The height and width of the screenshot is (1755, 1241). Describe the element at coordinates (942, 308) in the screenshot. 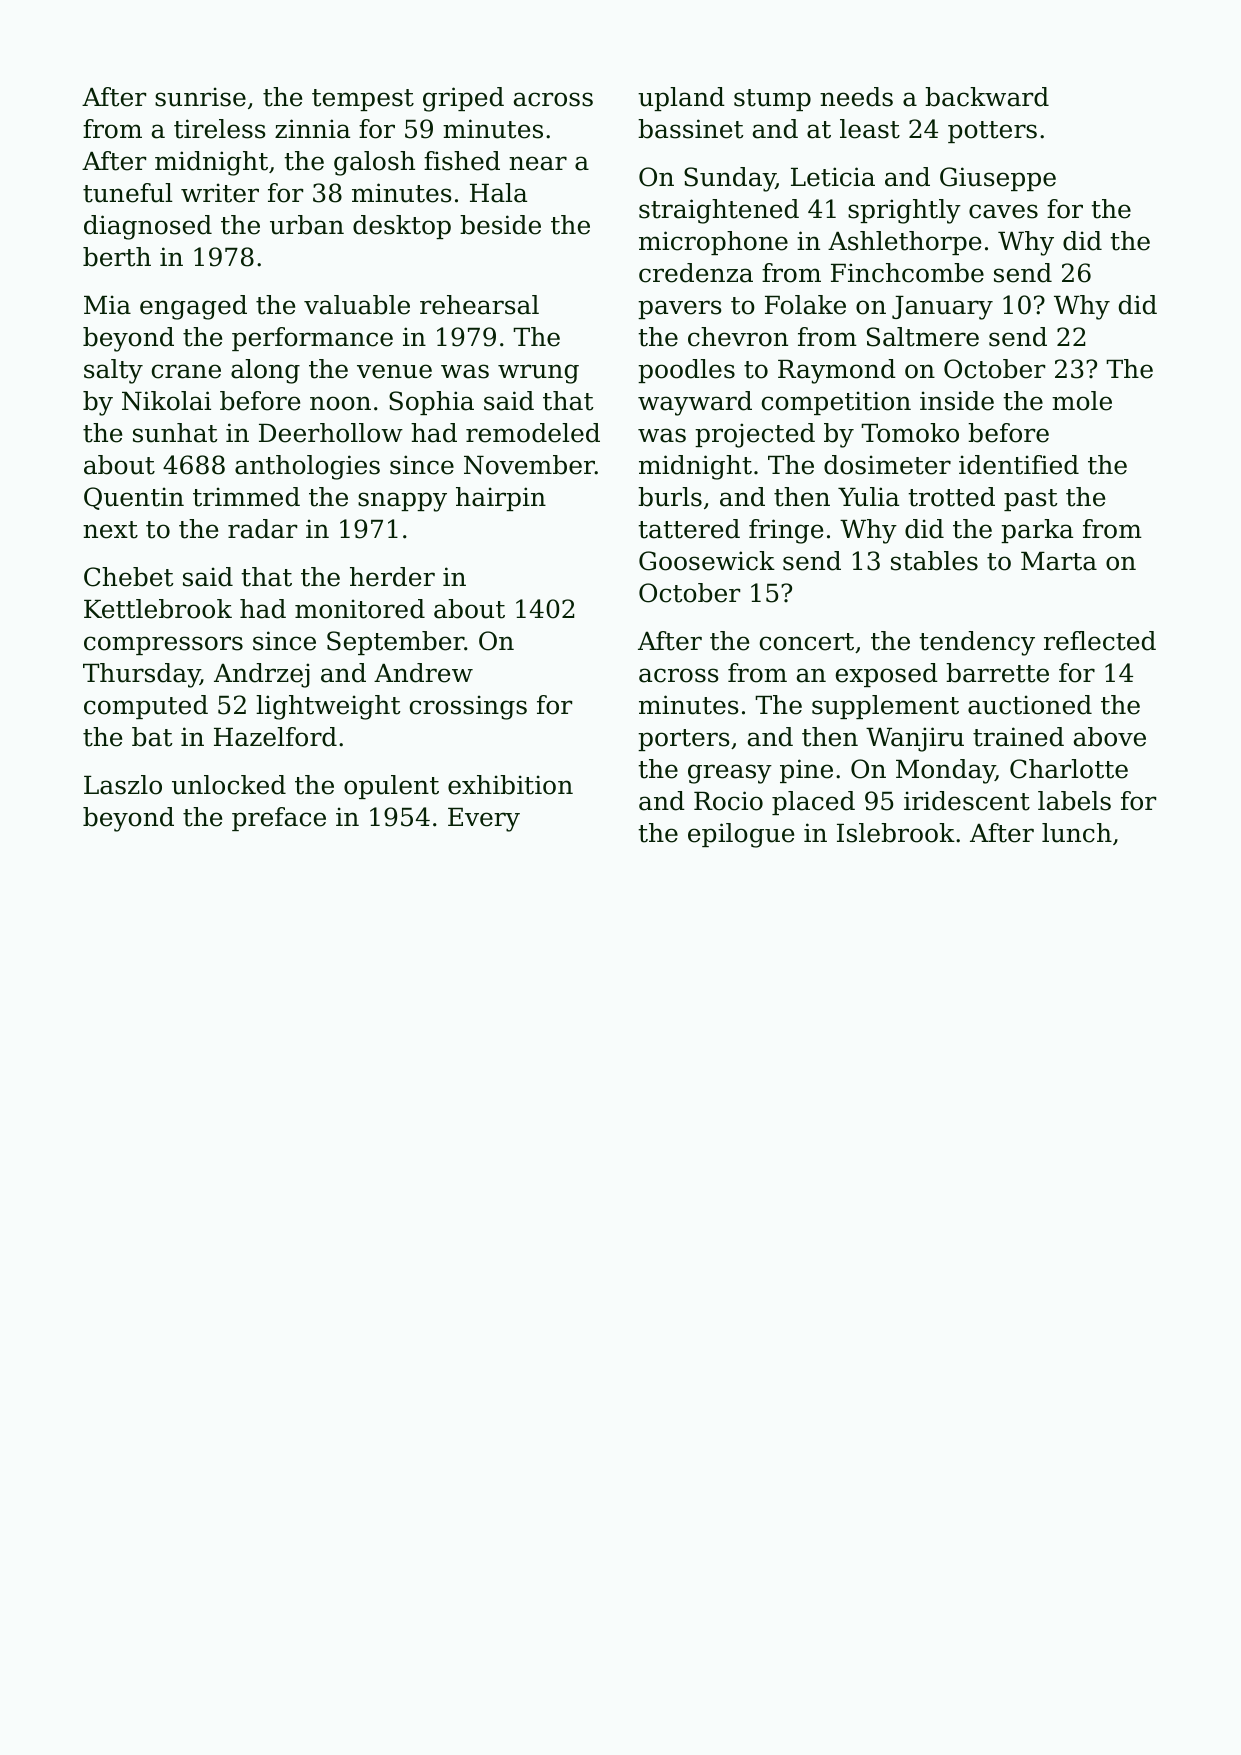

I see `January` at that location.
